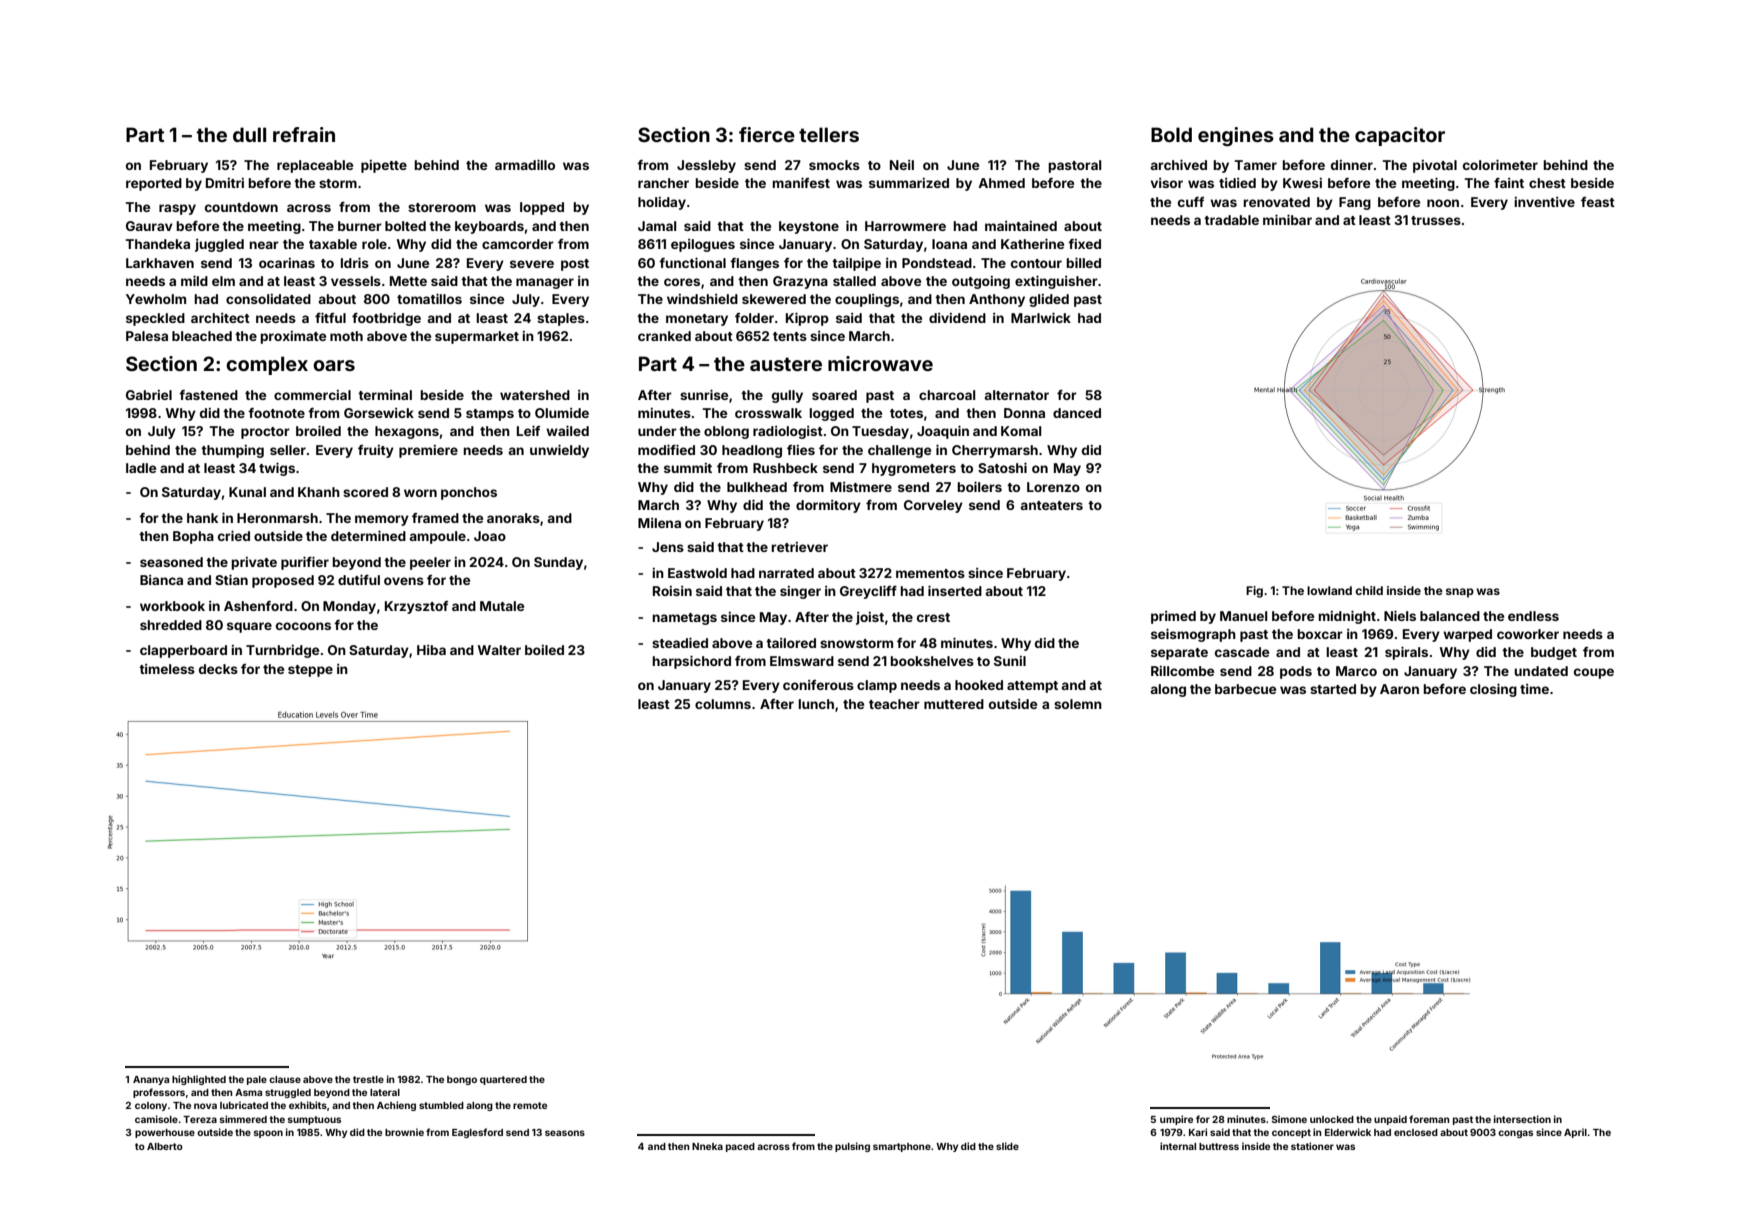  What do you see at coordinates (304, 134) in the screenshot?
I see `refrain` at bounding box center [304, 134].
